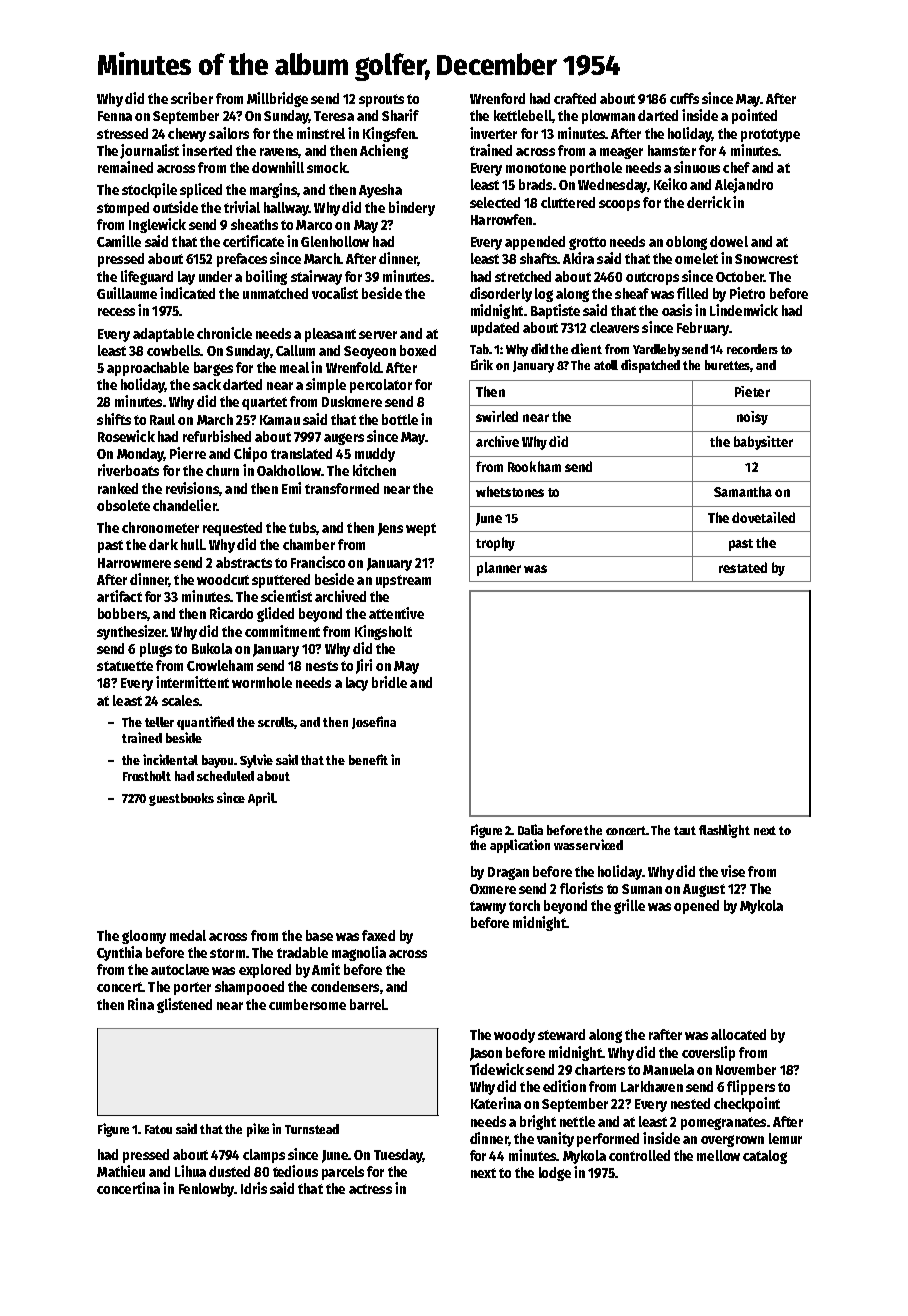 The height and width of the image is (1316, 908). Describe the element at coordinates (704, 890) in the image. I see `August` at that location.
